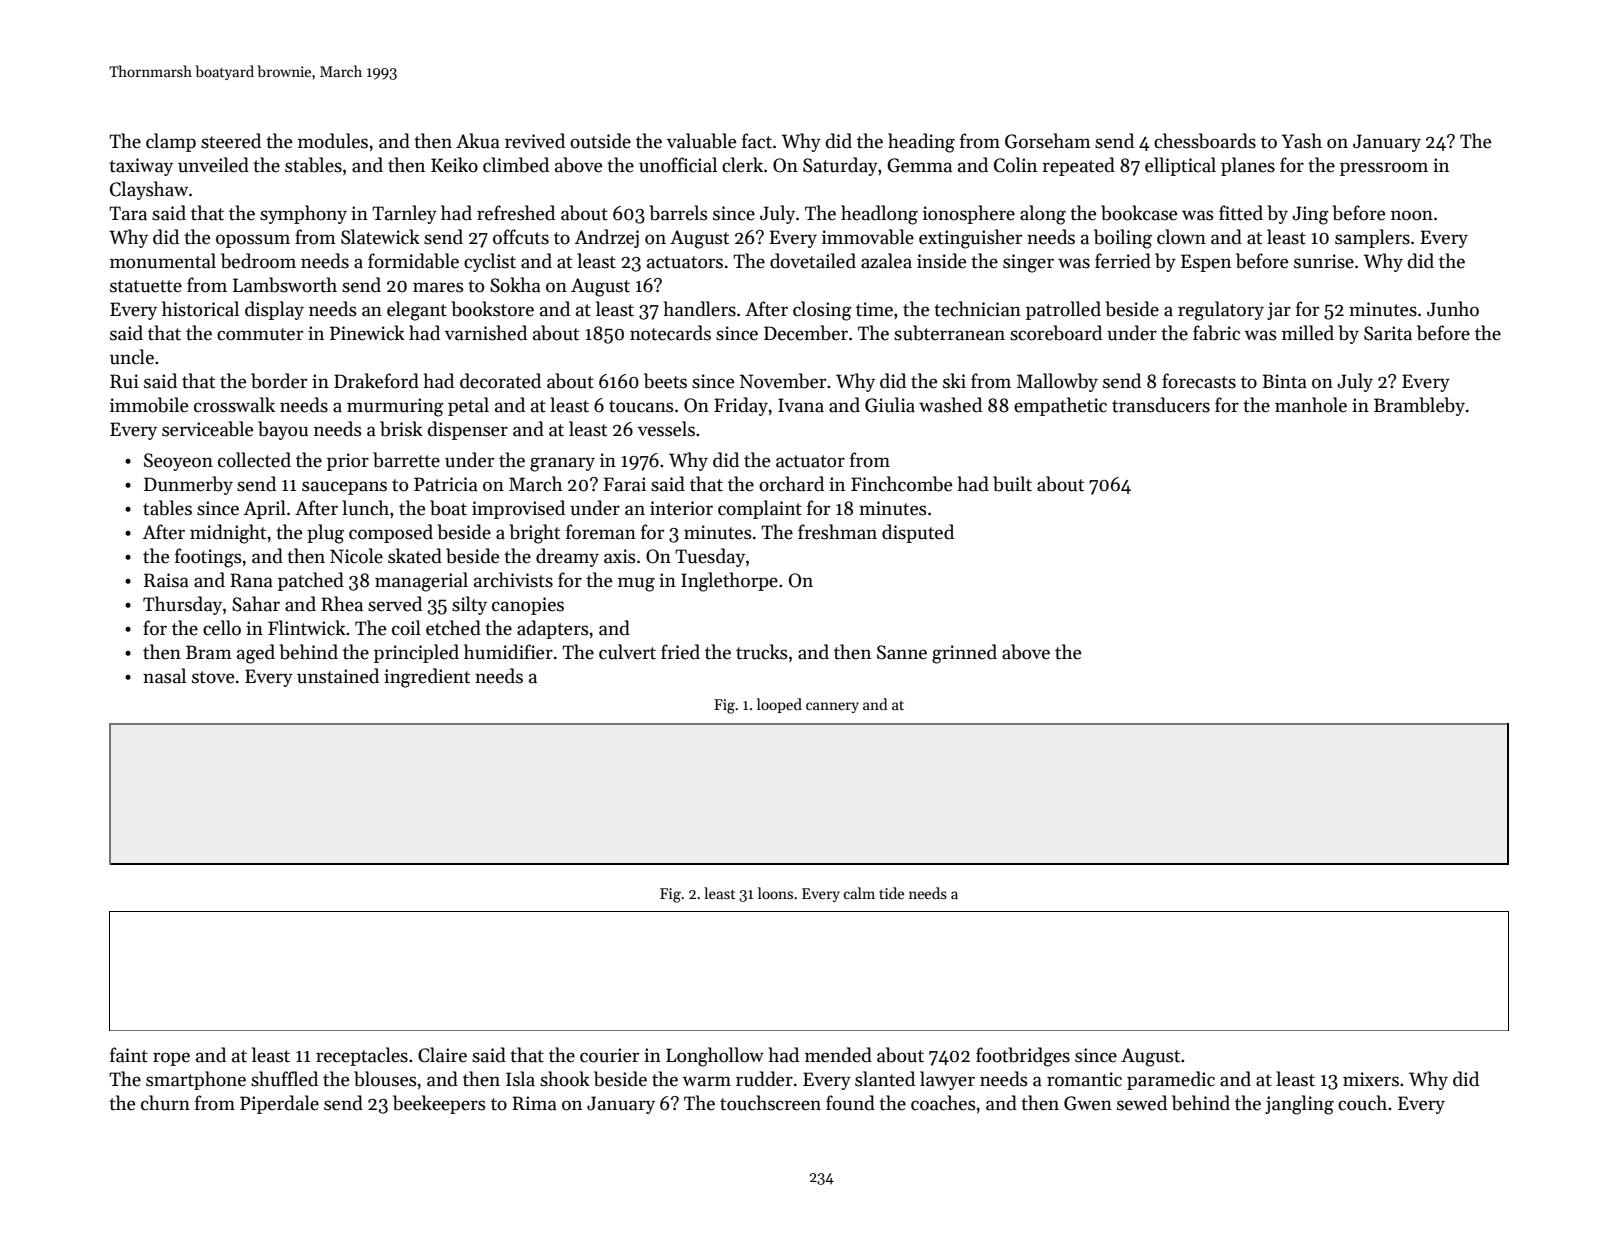  What do you see at coordinates (964, 654) in the page?
I see `grinned` at bounding box center [964, 654].
